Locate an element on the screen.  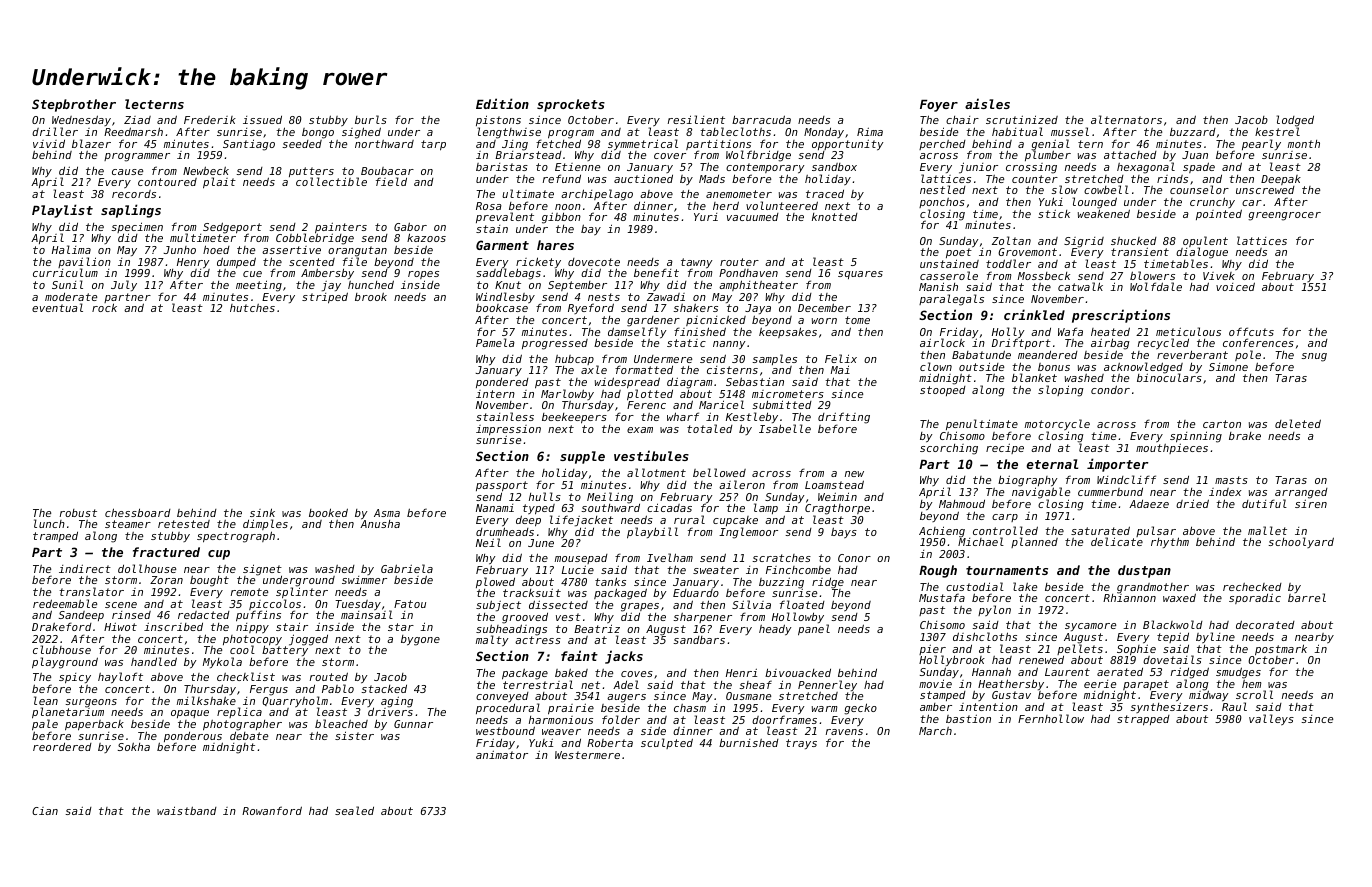
issued is located at coordinates (262, 120).
